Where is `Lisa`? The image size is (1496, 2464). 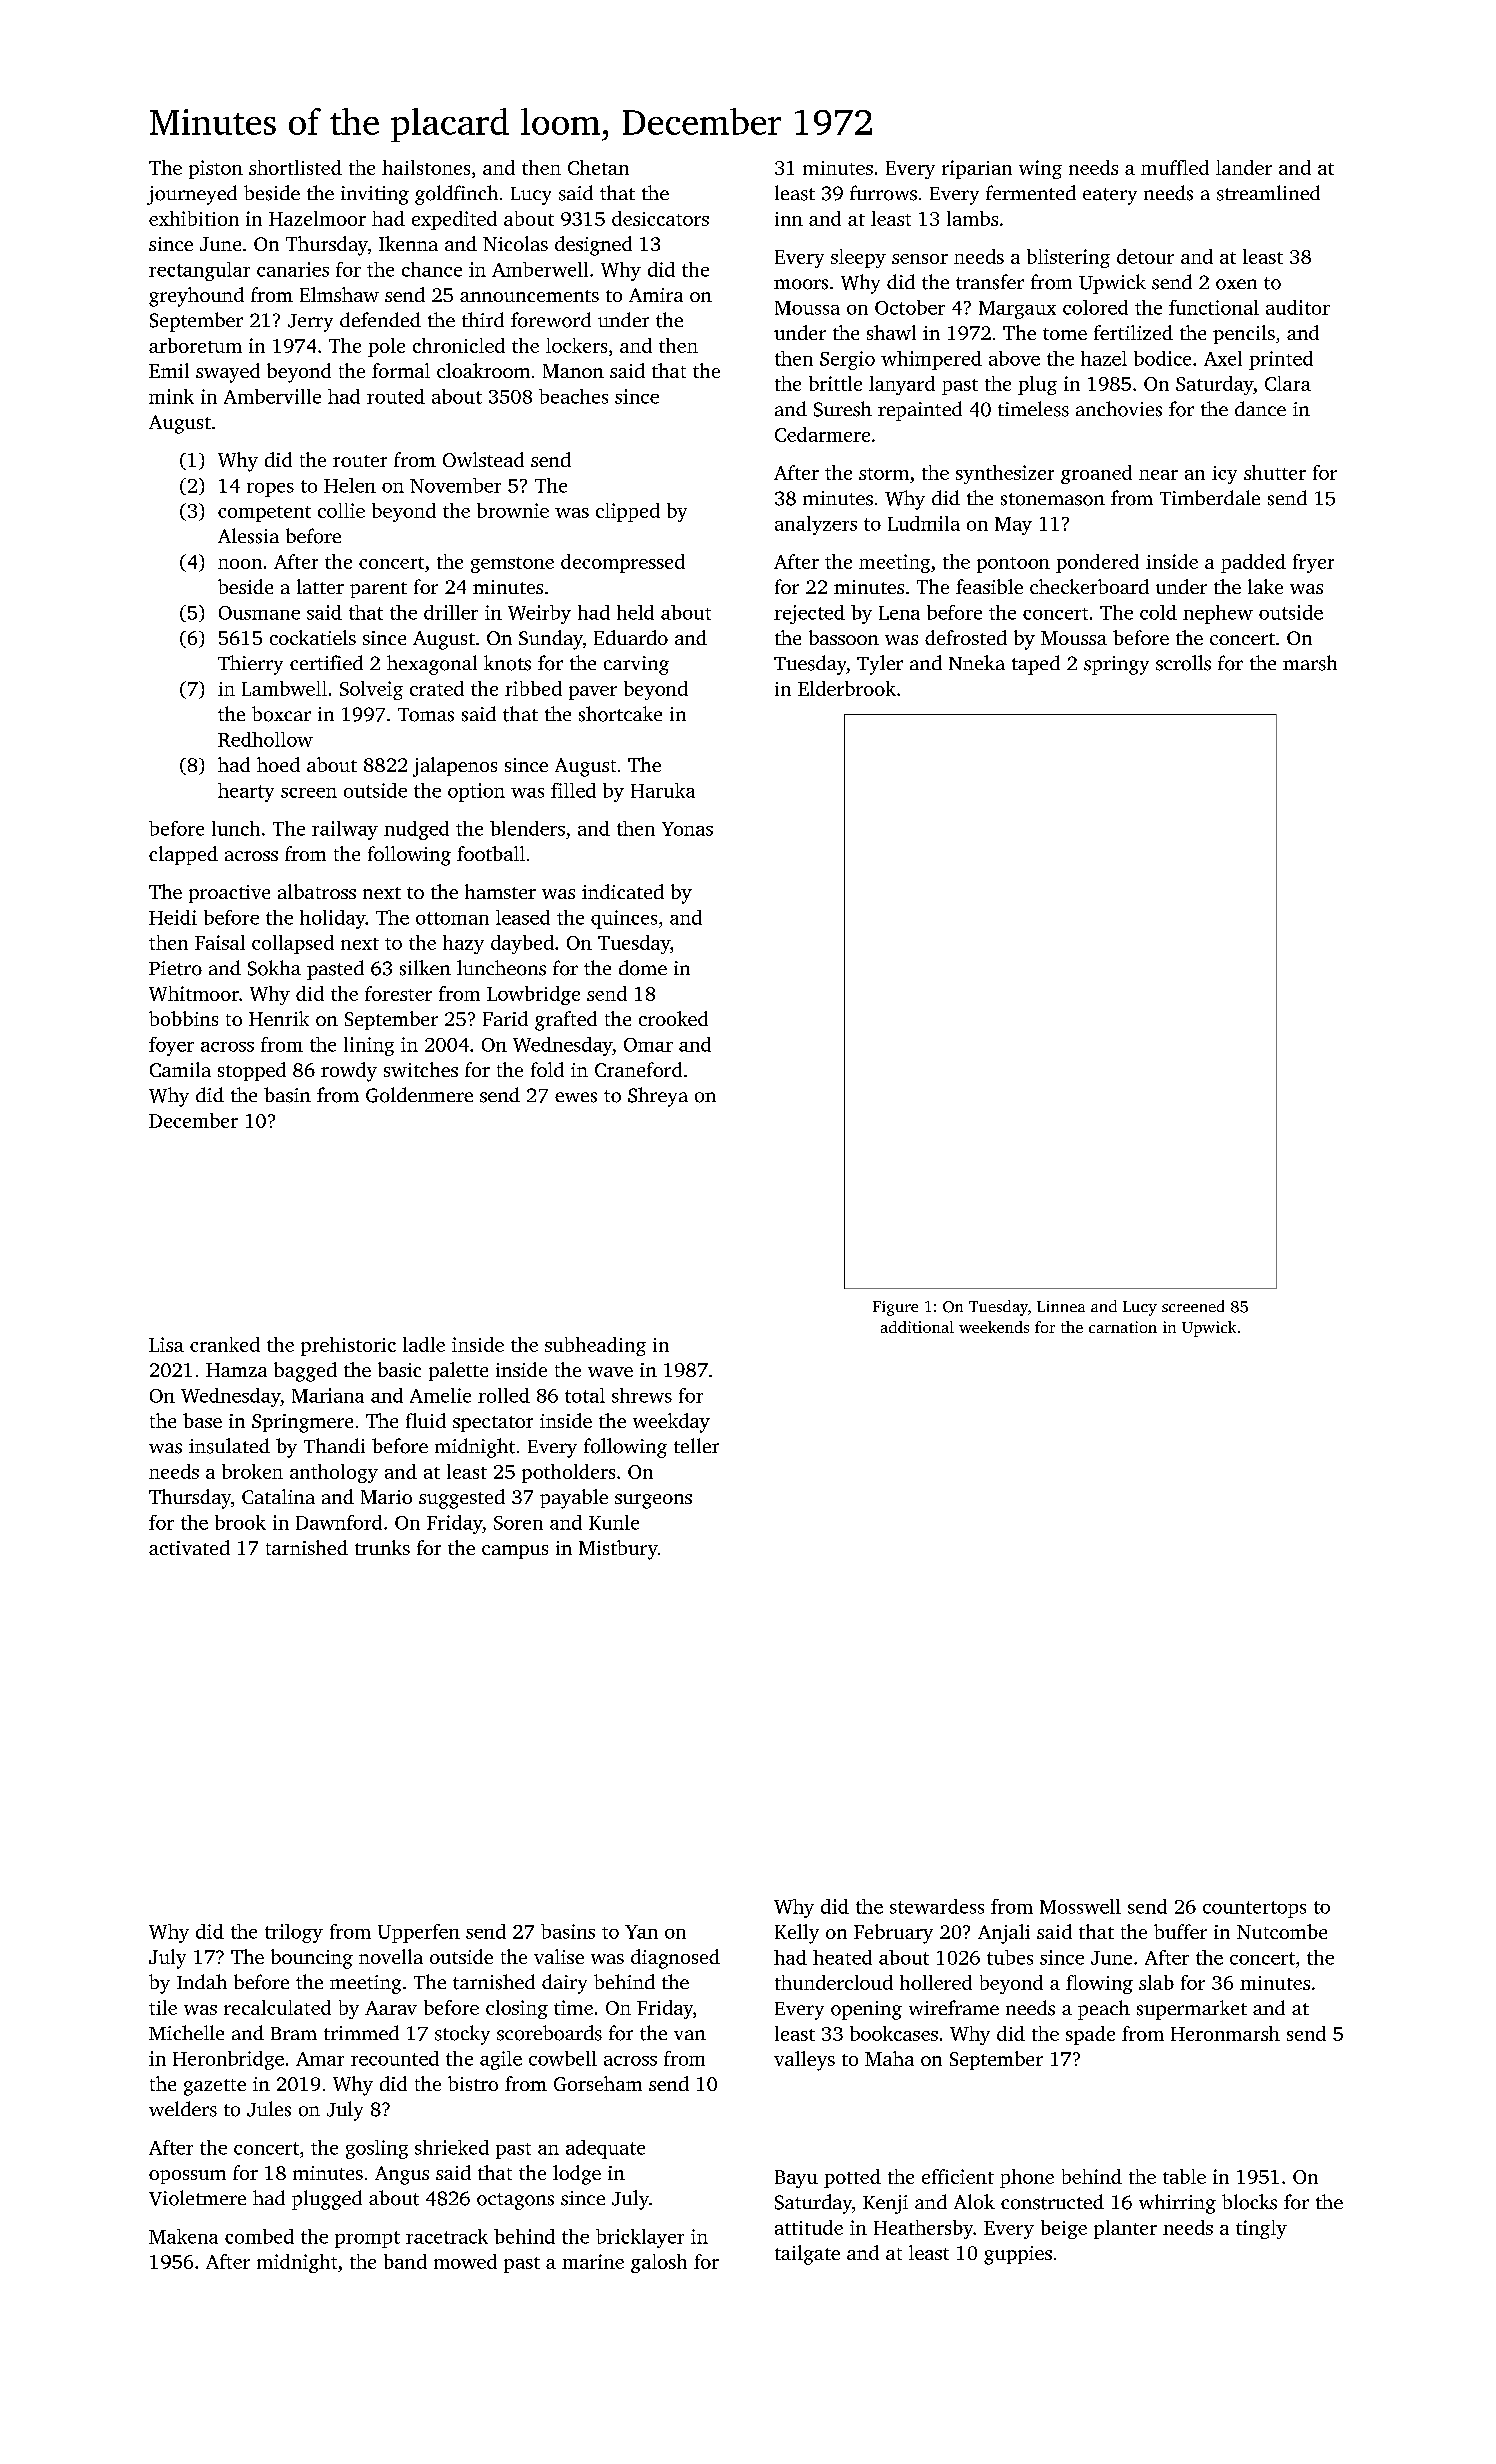
Lisa is located at coordinates (166, 1344).
